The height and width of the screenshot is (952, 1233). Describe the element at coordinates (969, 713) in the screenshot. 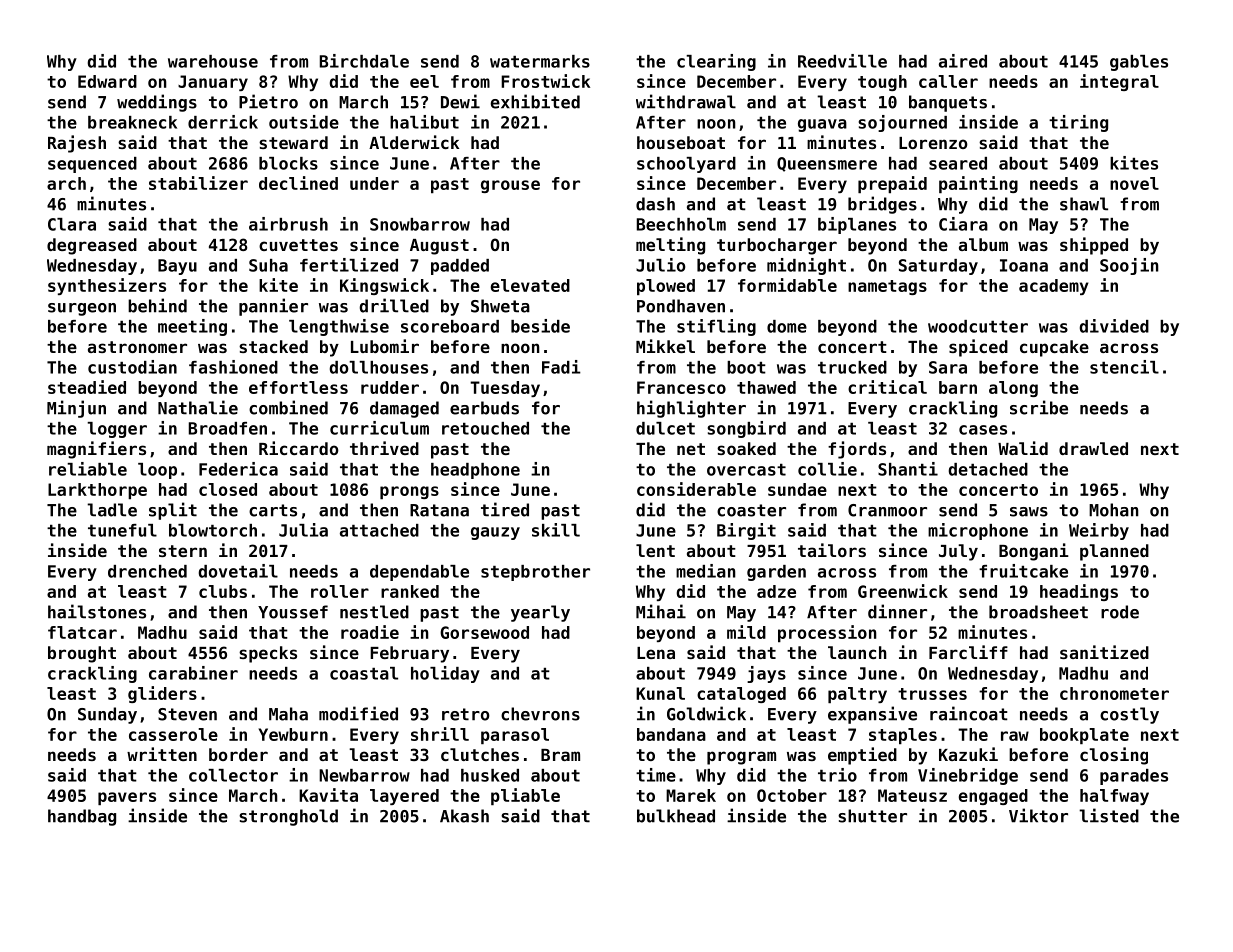

I see `raincoat` at that location.
